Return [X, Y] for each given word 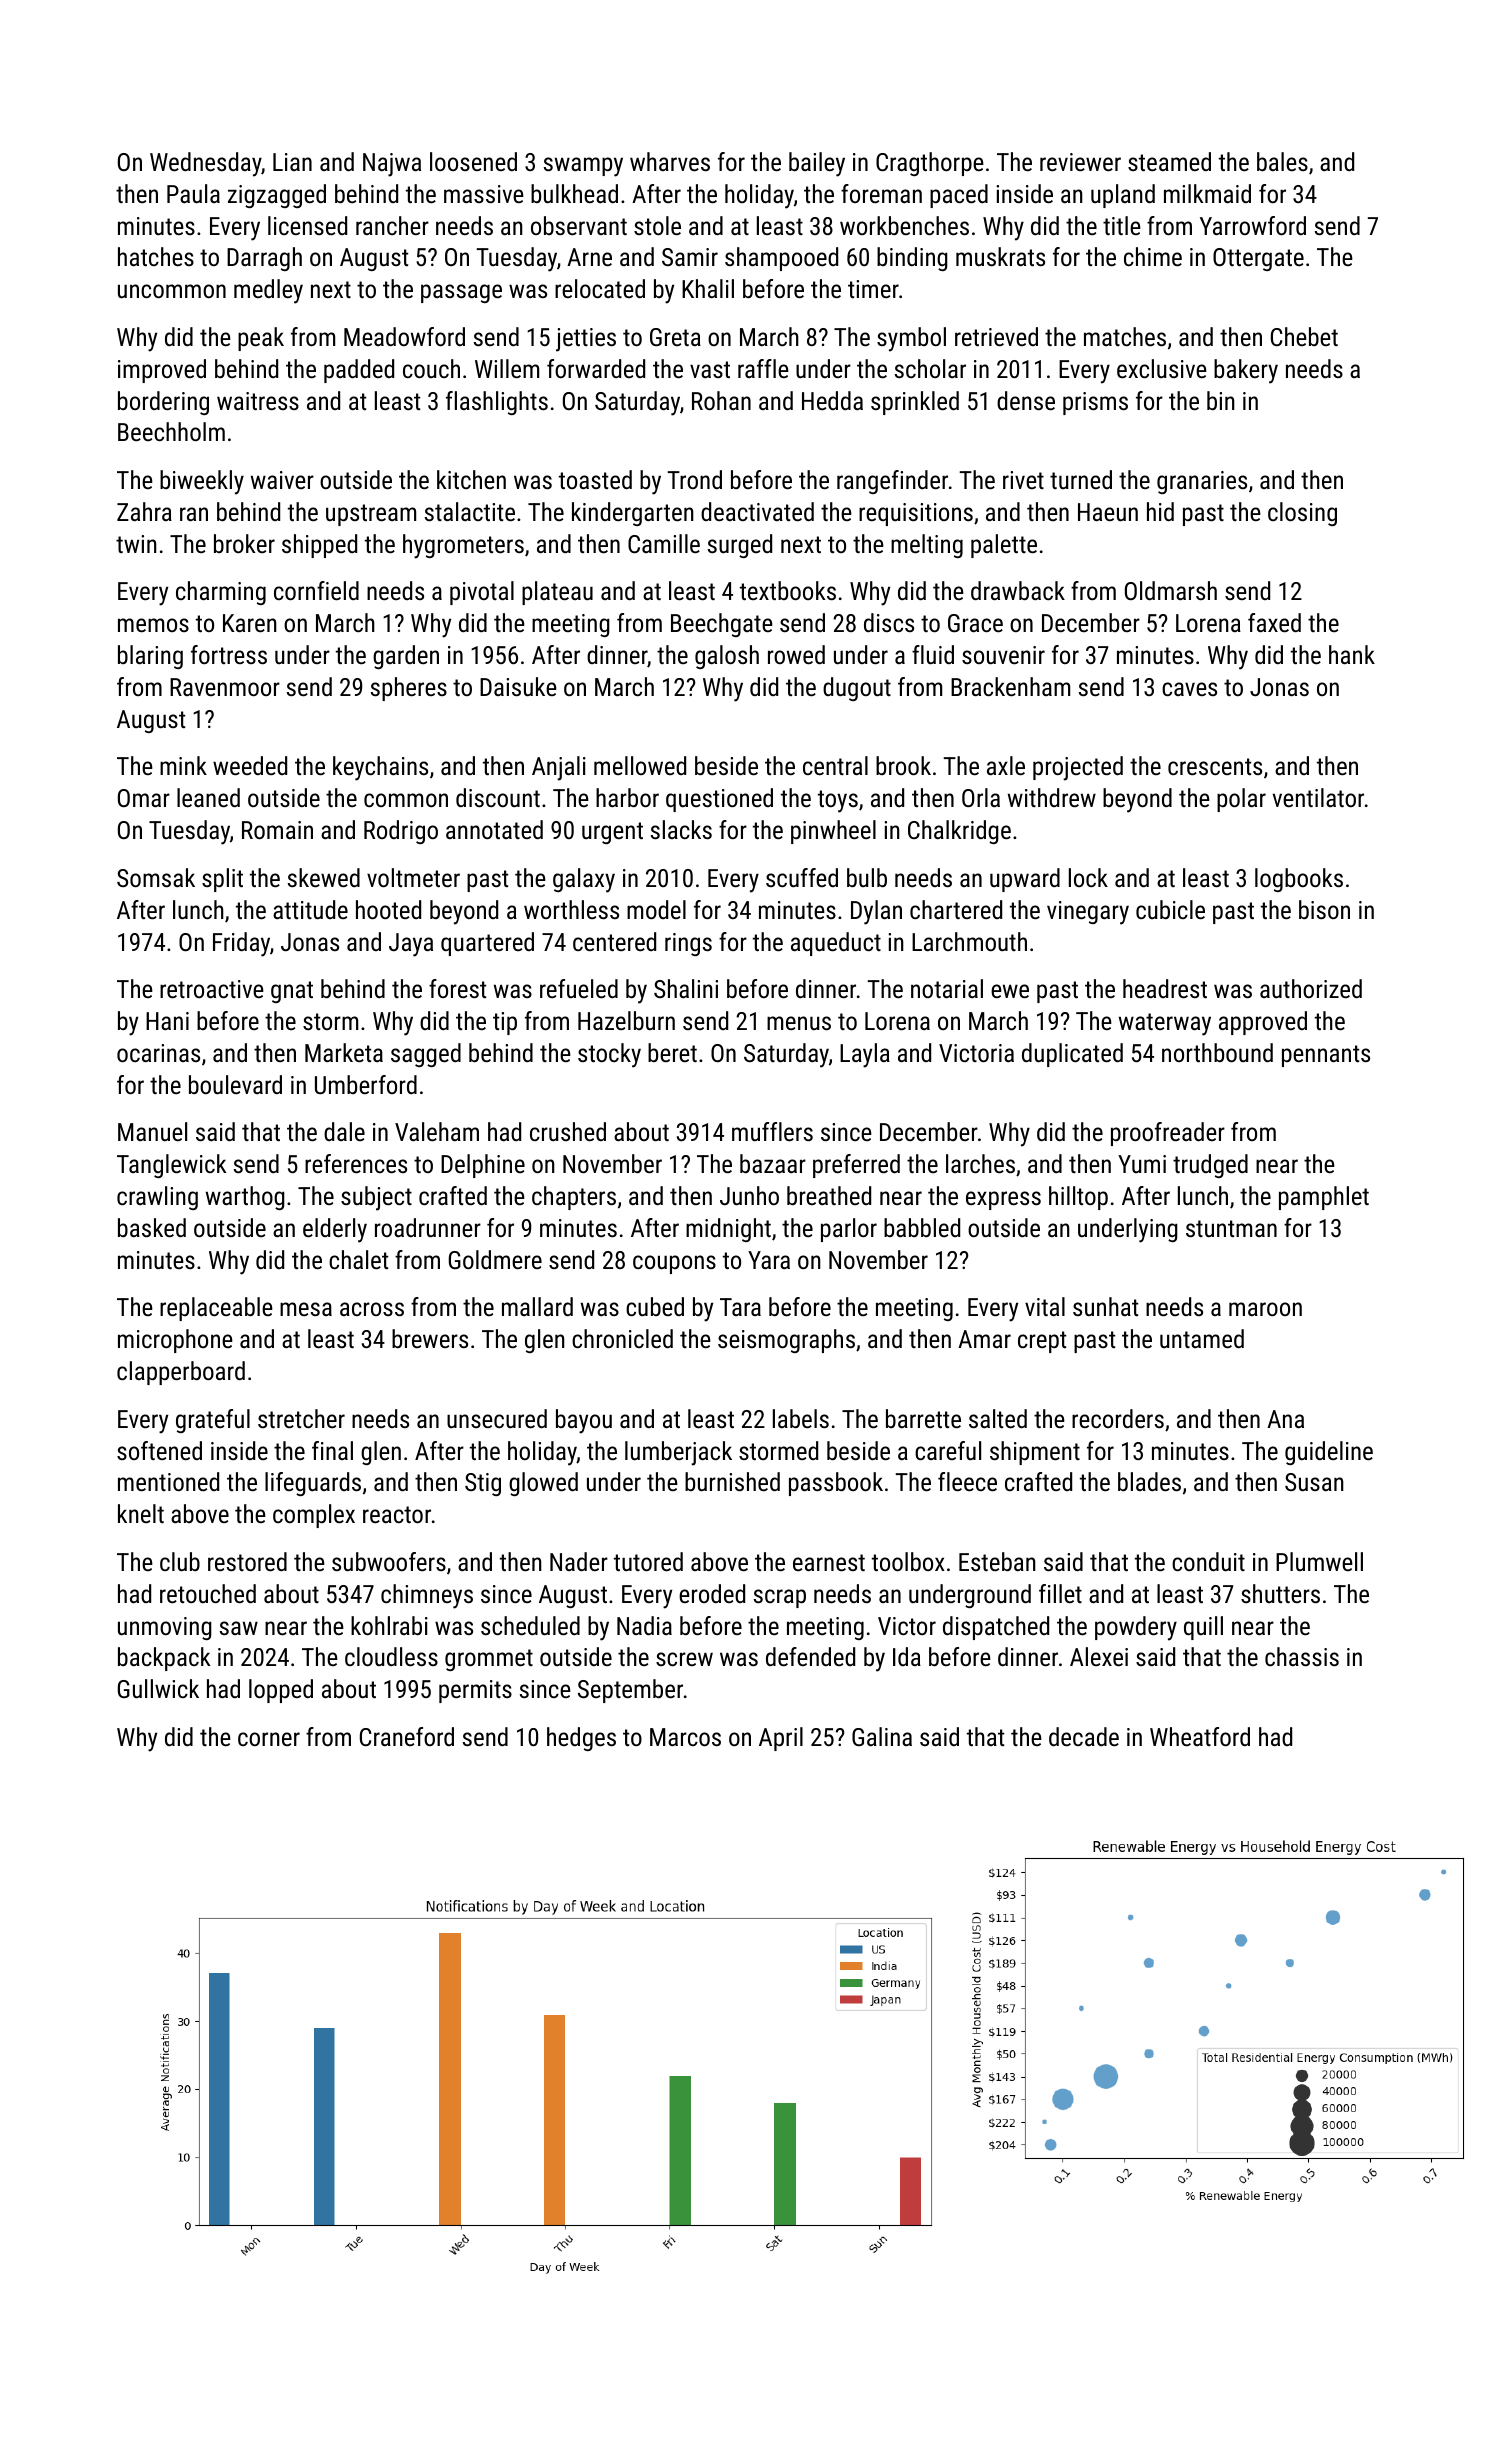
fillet [1060, 1593]
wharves [670, 161]
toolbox [908, 1561]
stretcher [301, 1418]
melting [927, 546]
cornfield [316, 590]
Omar [144, 798]
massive [484, 194]
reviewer [1080, 162]
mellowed [640, 765]
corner [269, 1739]
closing [1302, 514]
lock [1088, 877]
